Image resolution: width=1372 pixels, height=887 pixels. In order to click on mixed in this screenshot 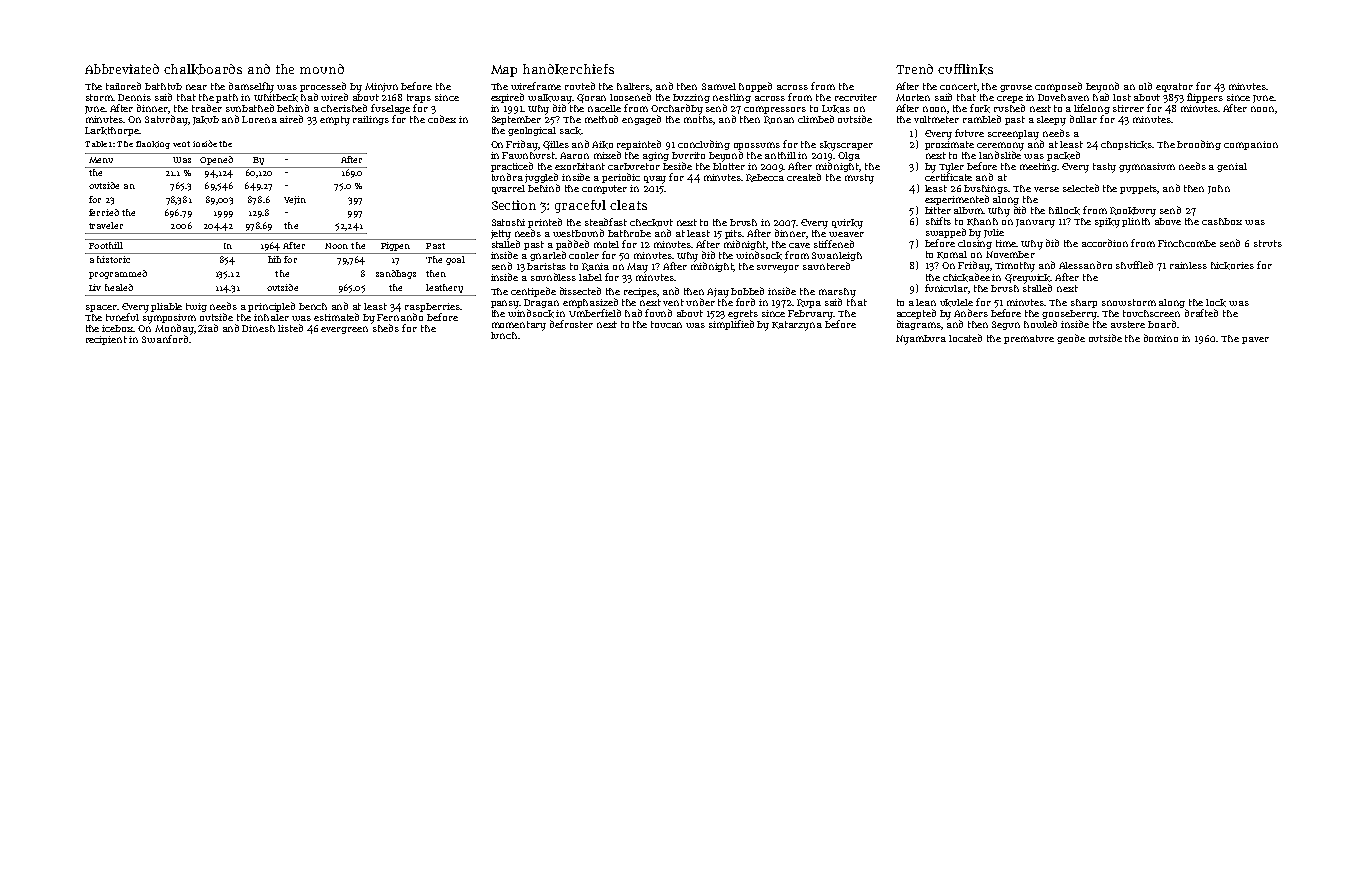, I will do `click(607, 155)`.
